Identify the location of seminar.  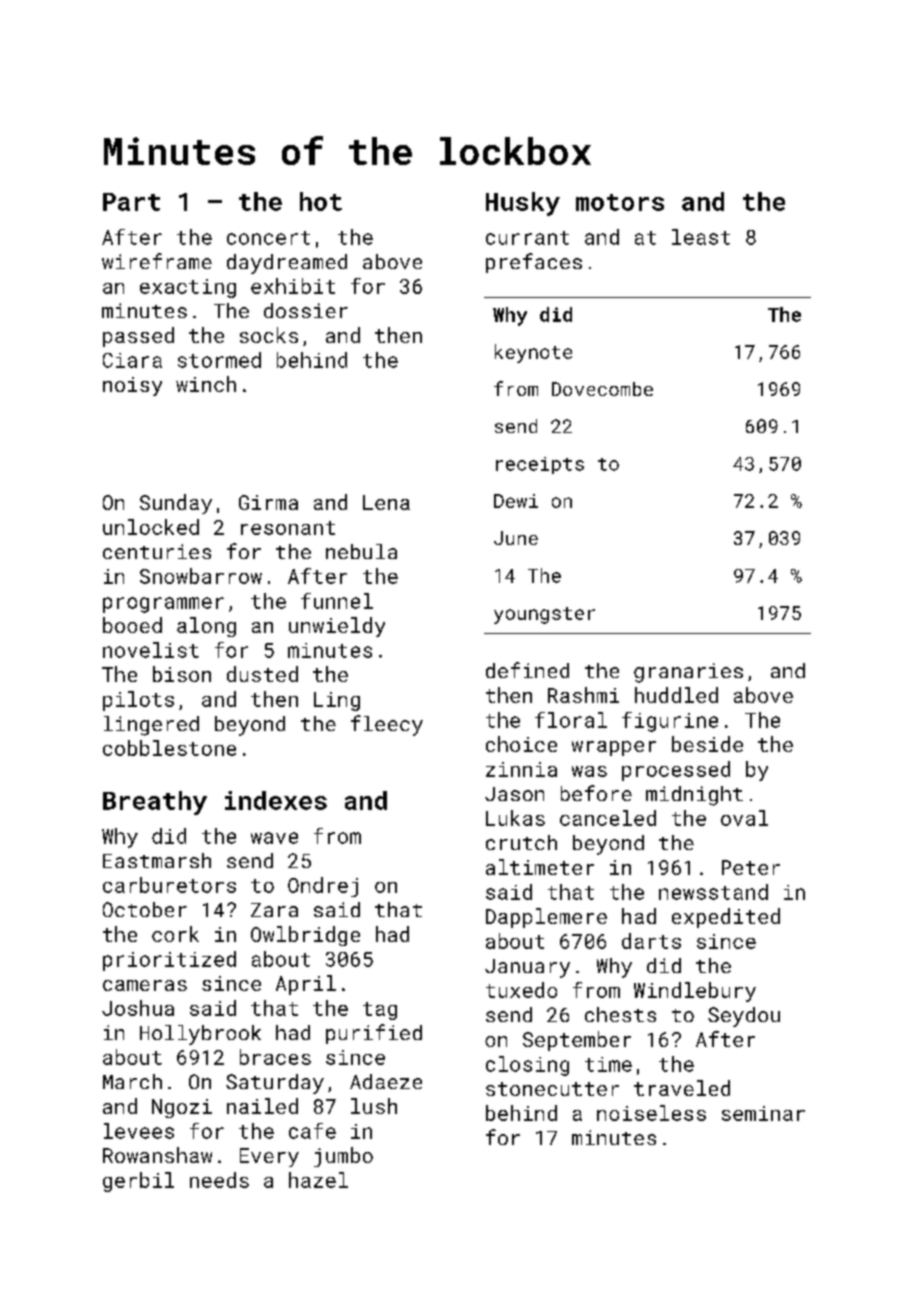
(763, 1113).
